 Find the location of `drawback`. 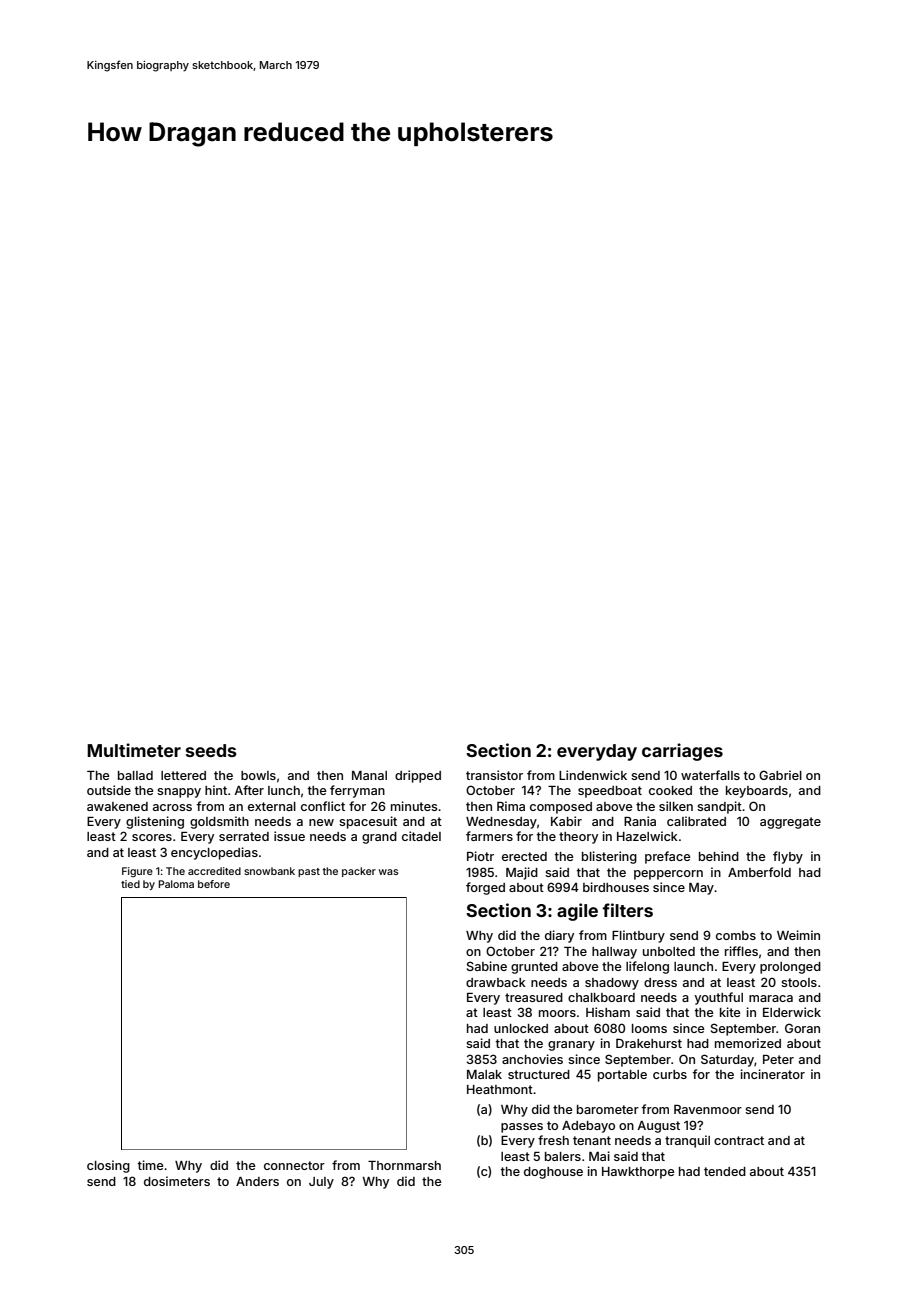

drawback is located at coordinates (496, 982).
